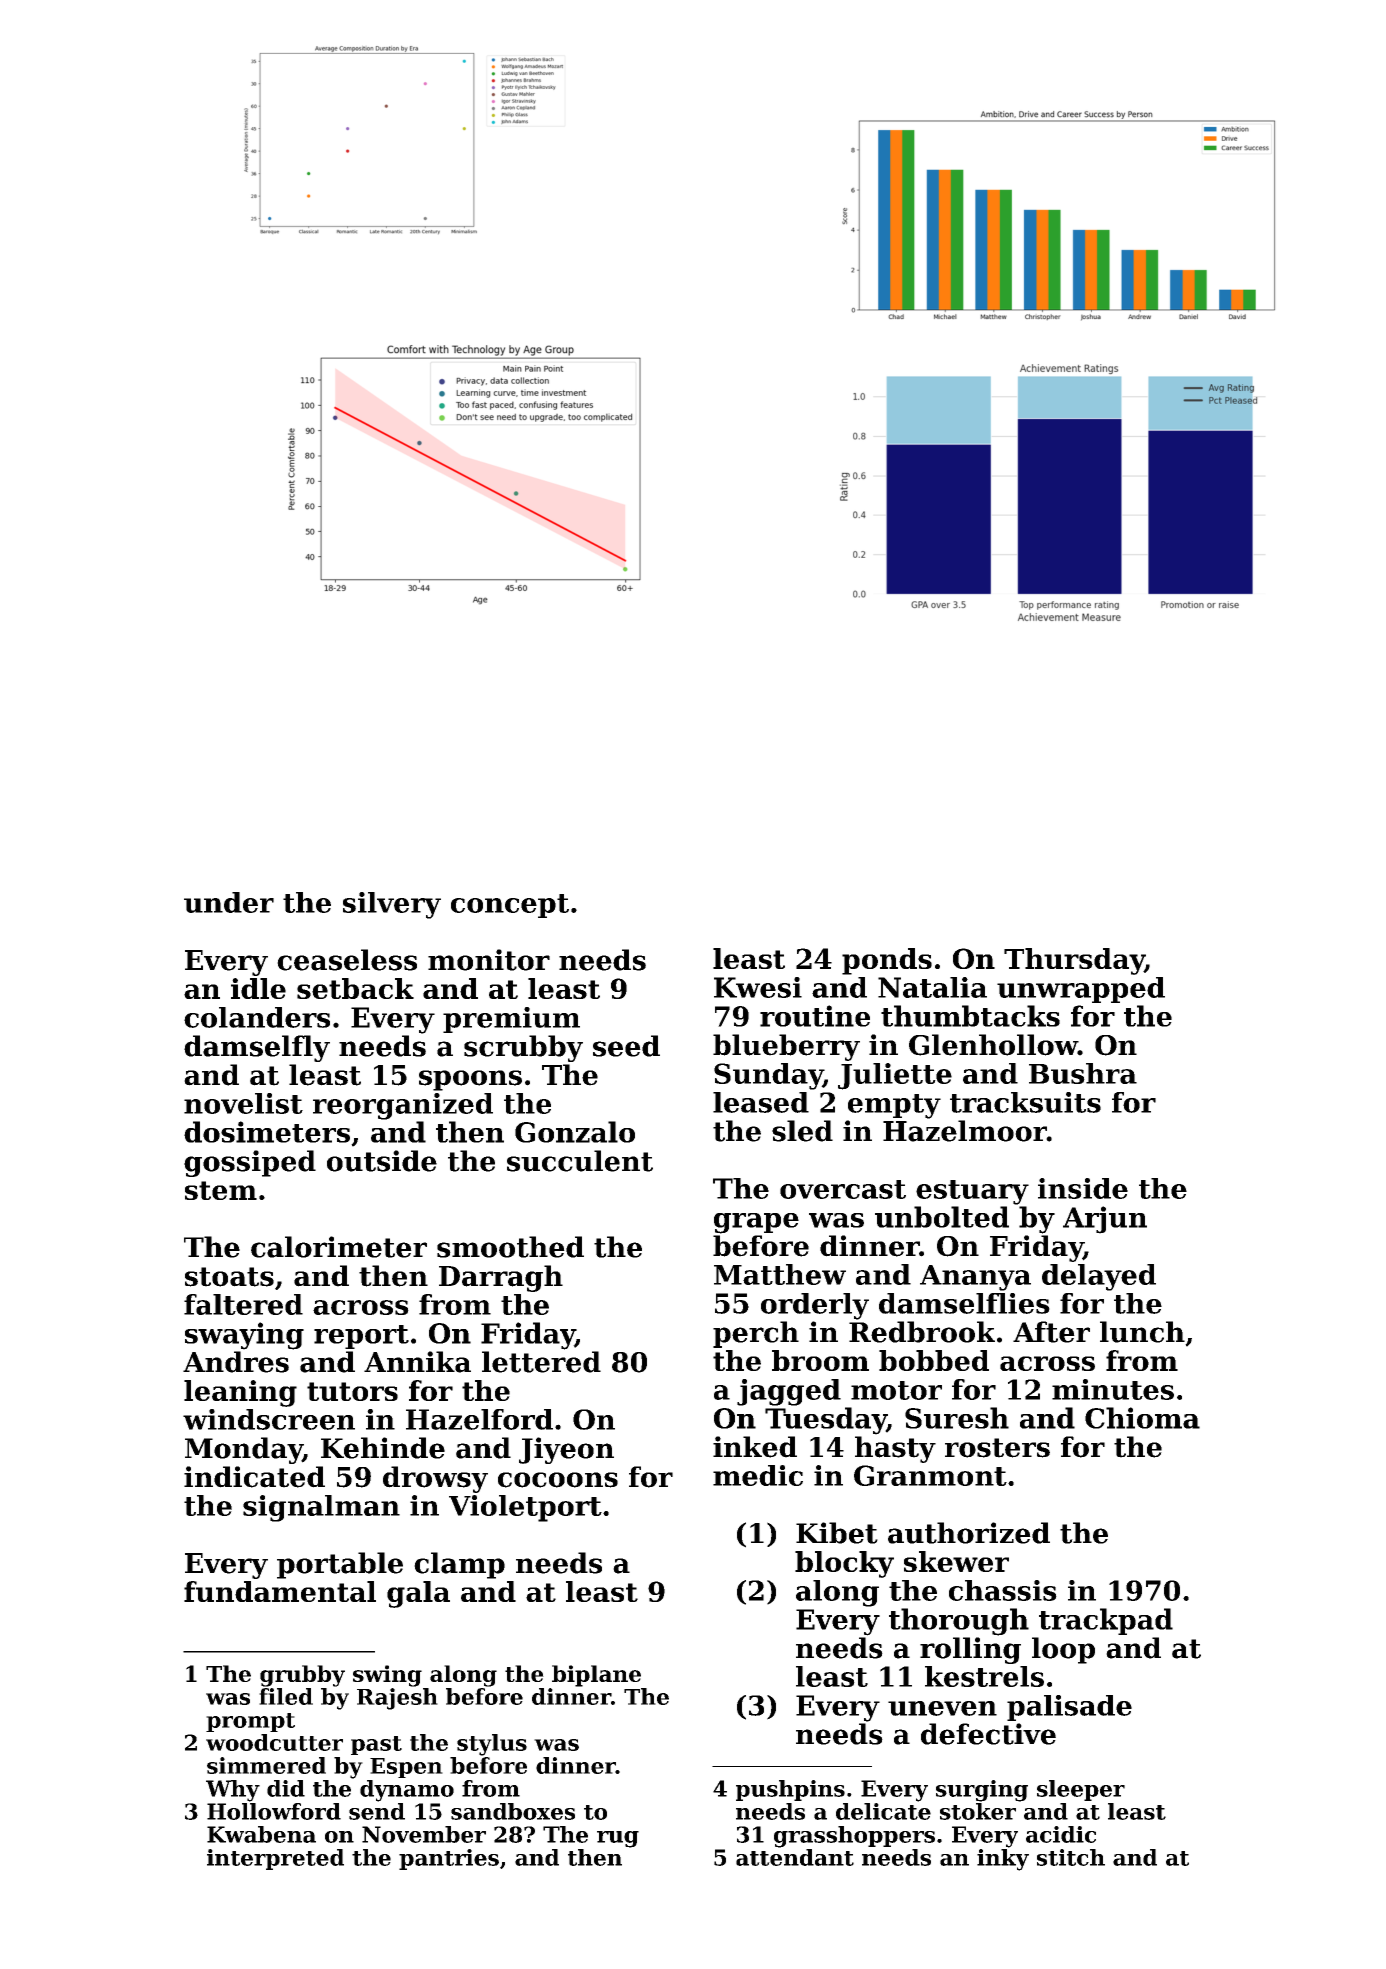 Image resolution: width=1386 pixels, height=1969 pixels. I want to click on ponds, so click(887, 961).
